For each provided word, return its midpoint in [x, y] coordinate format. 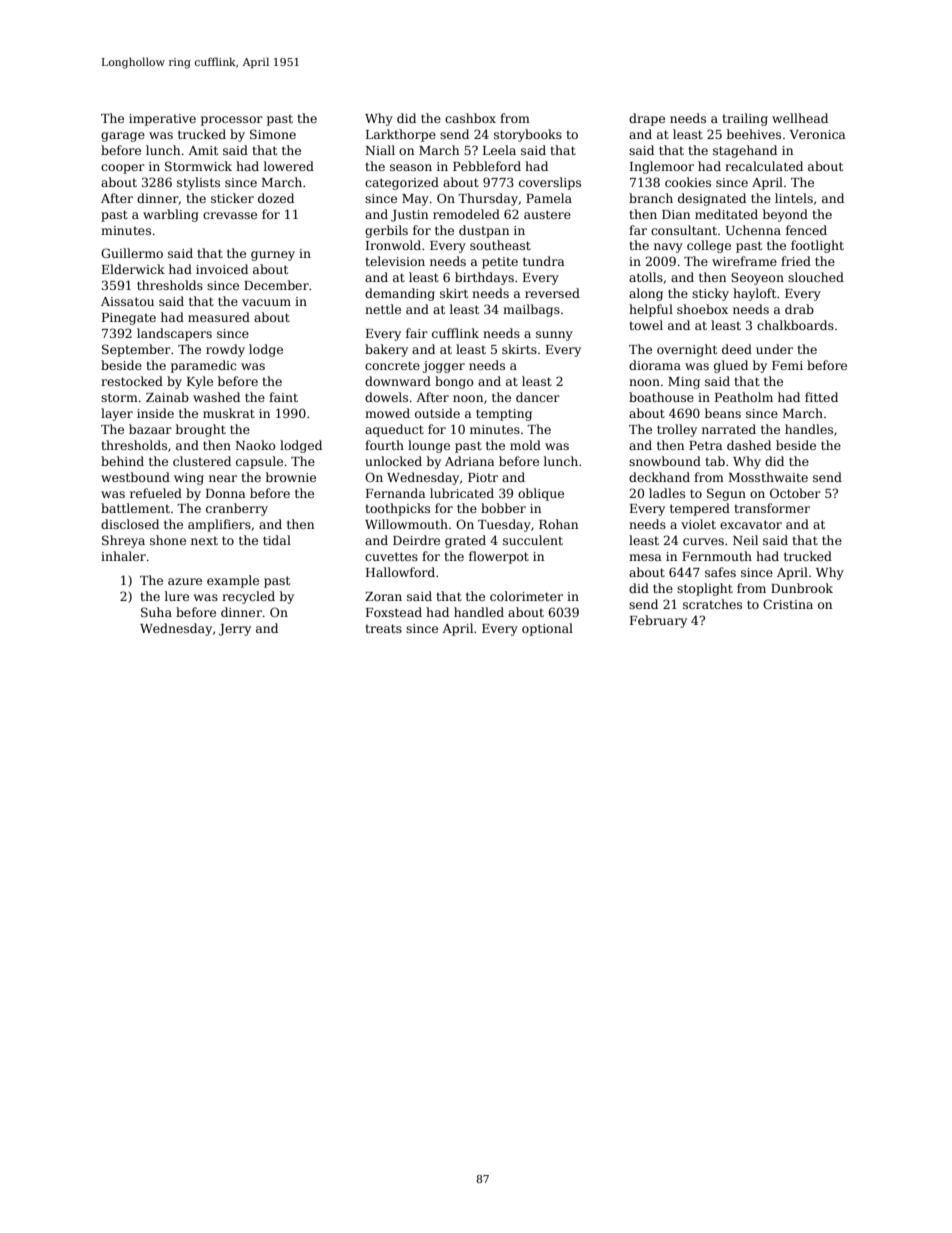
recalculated [764, 166]
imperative [162, 120]
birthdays [484, 278]
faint [283, 397]
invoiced [222, 269]
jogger [443, 367]
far [638, 230]
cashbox [470, 118]
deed [737, 349]
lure [177, 596]
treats [383, 628]
